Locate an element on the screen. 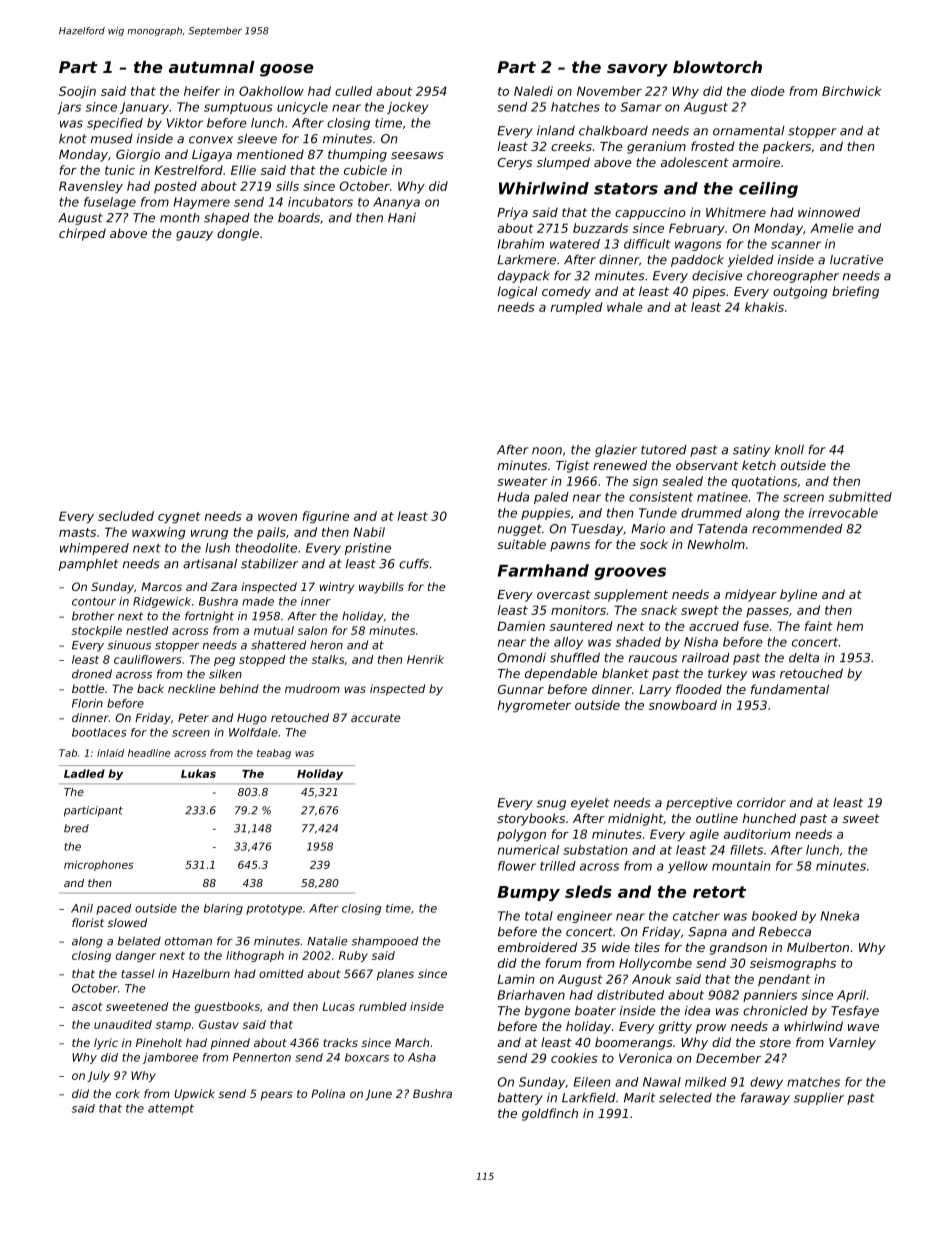  snug is located at coordinates (551, 805).
